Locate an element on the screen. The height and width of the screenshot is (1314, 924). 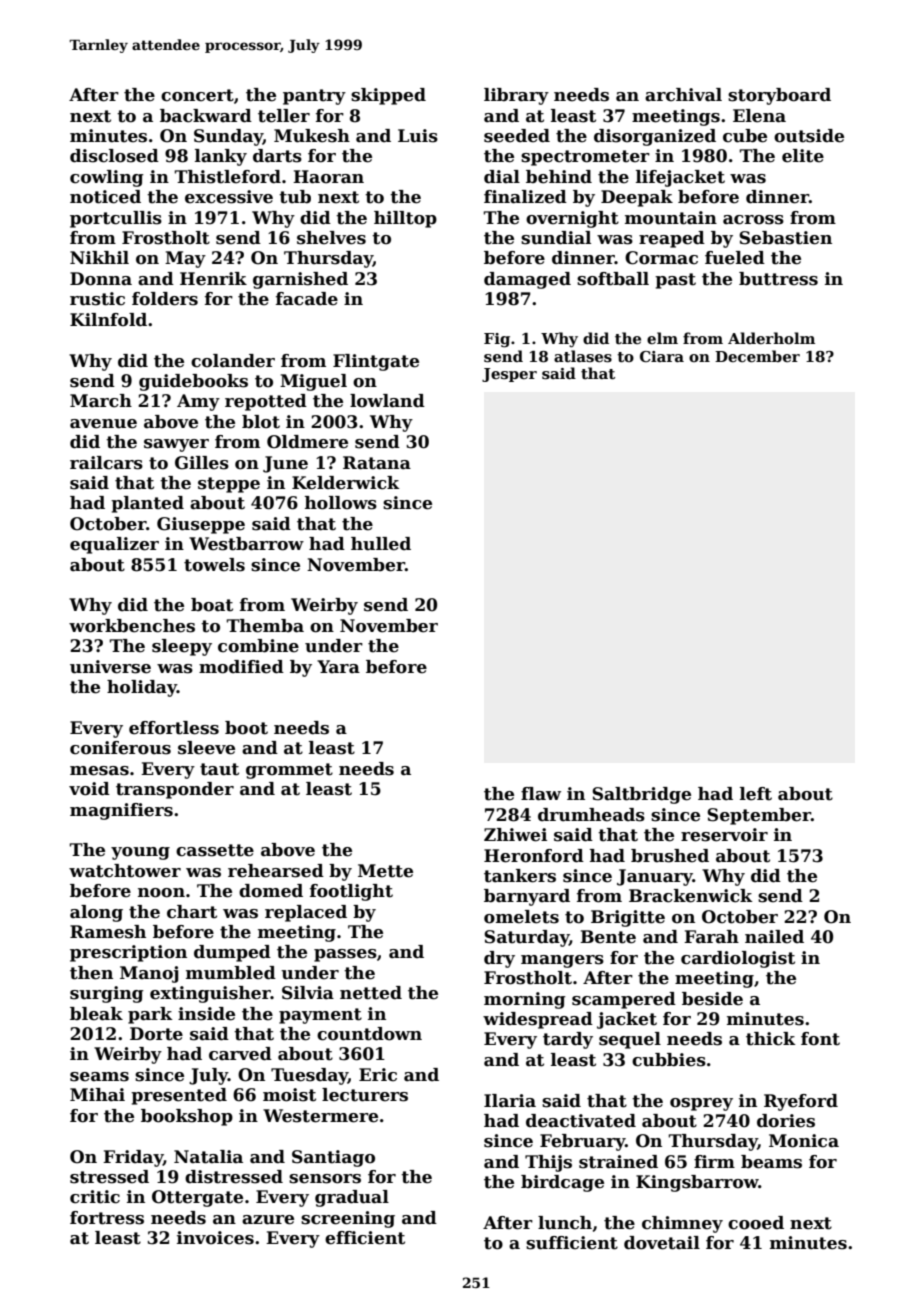
noticed is located at coordinates (105, 197).
